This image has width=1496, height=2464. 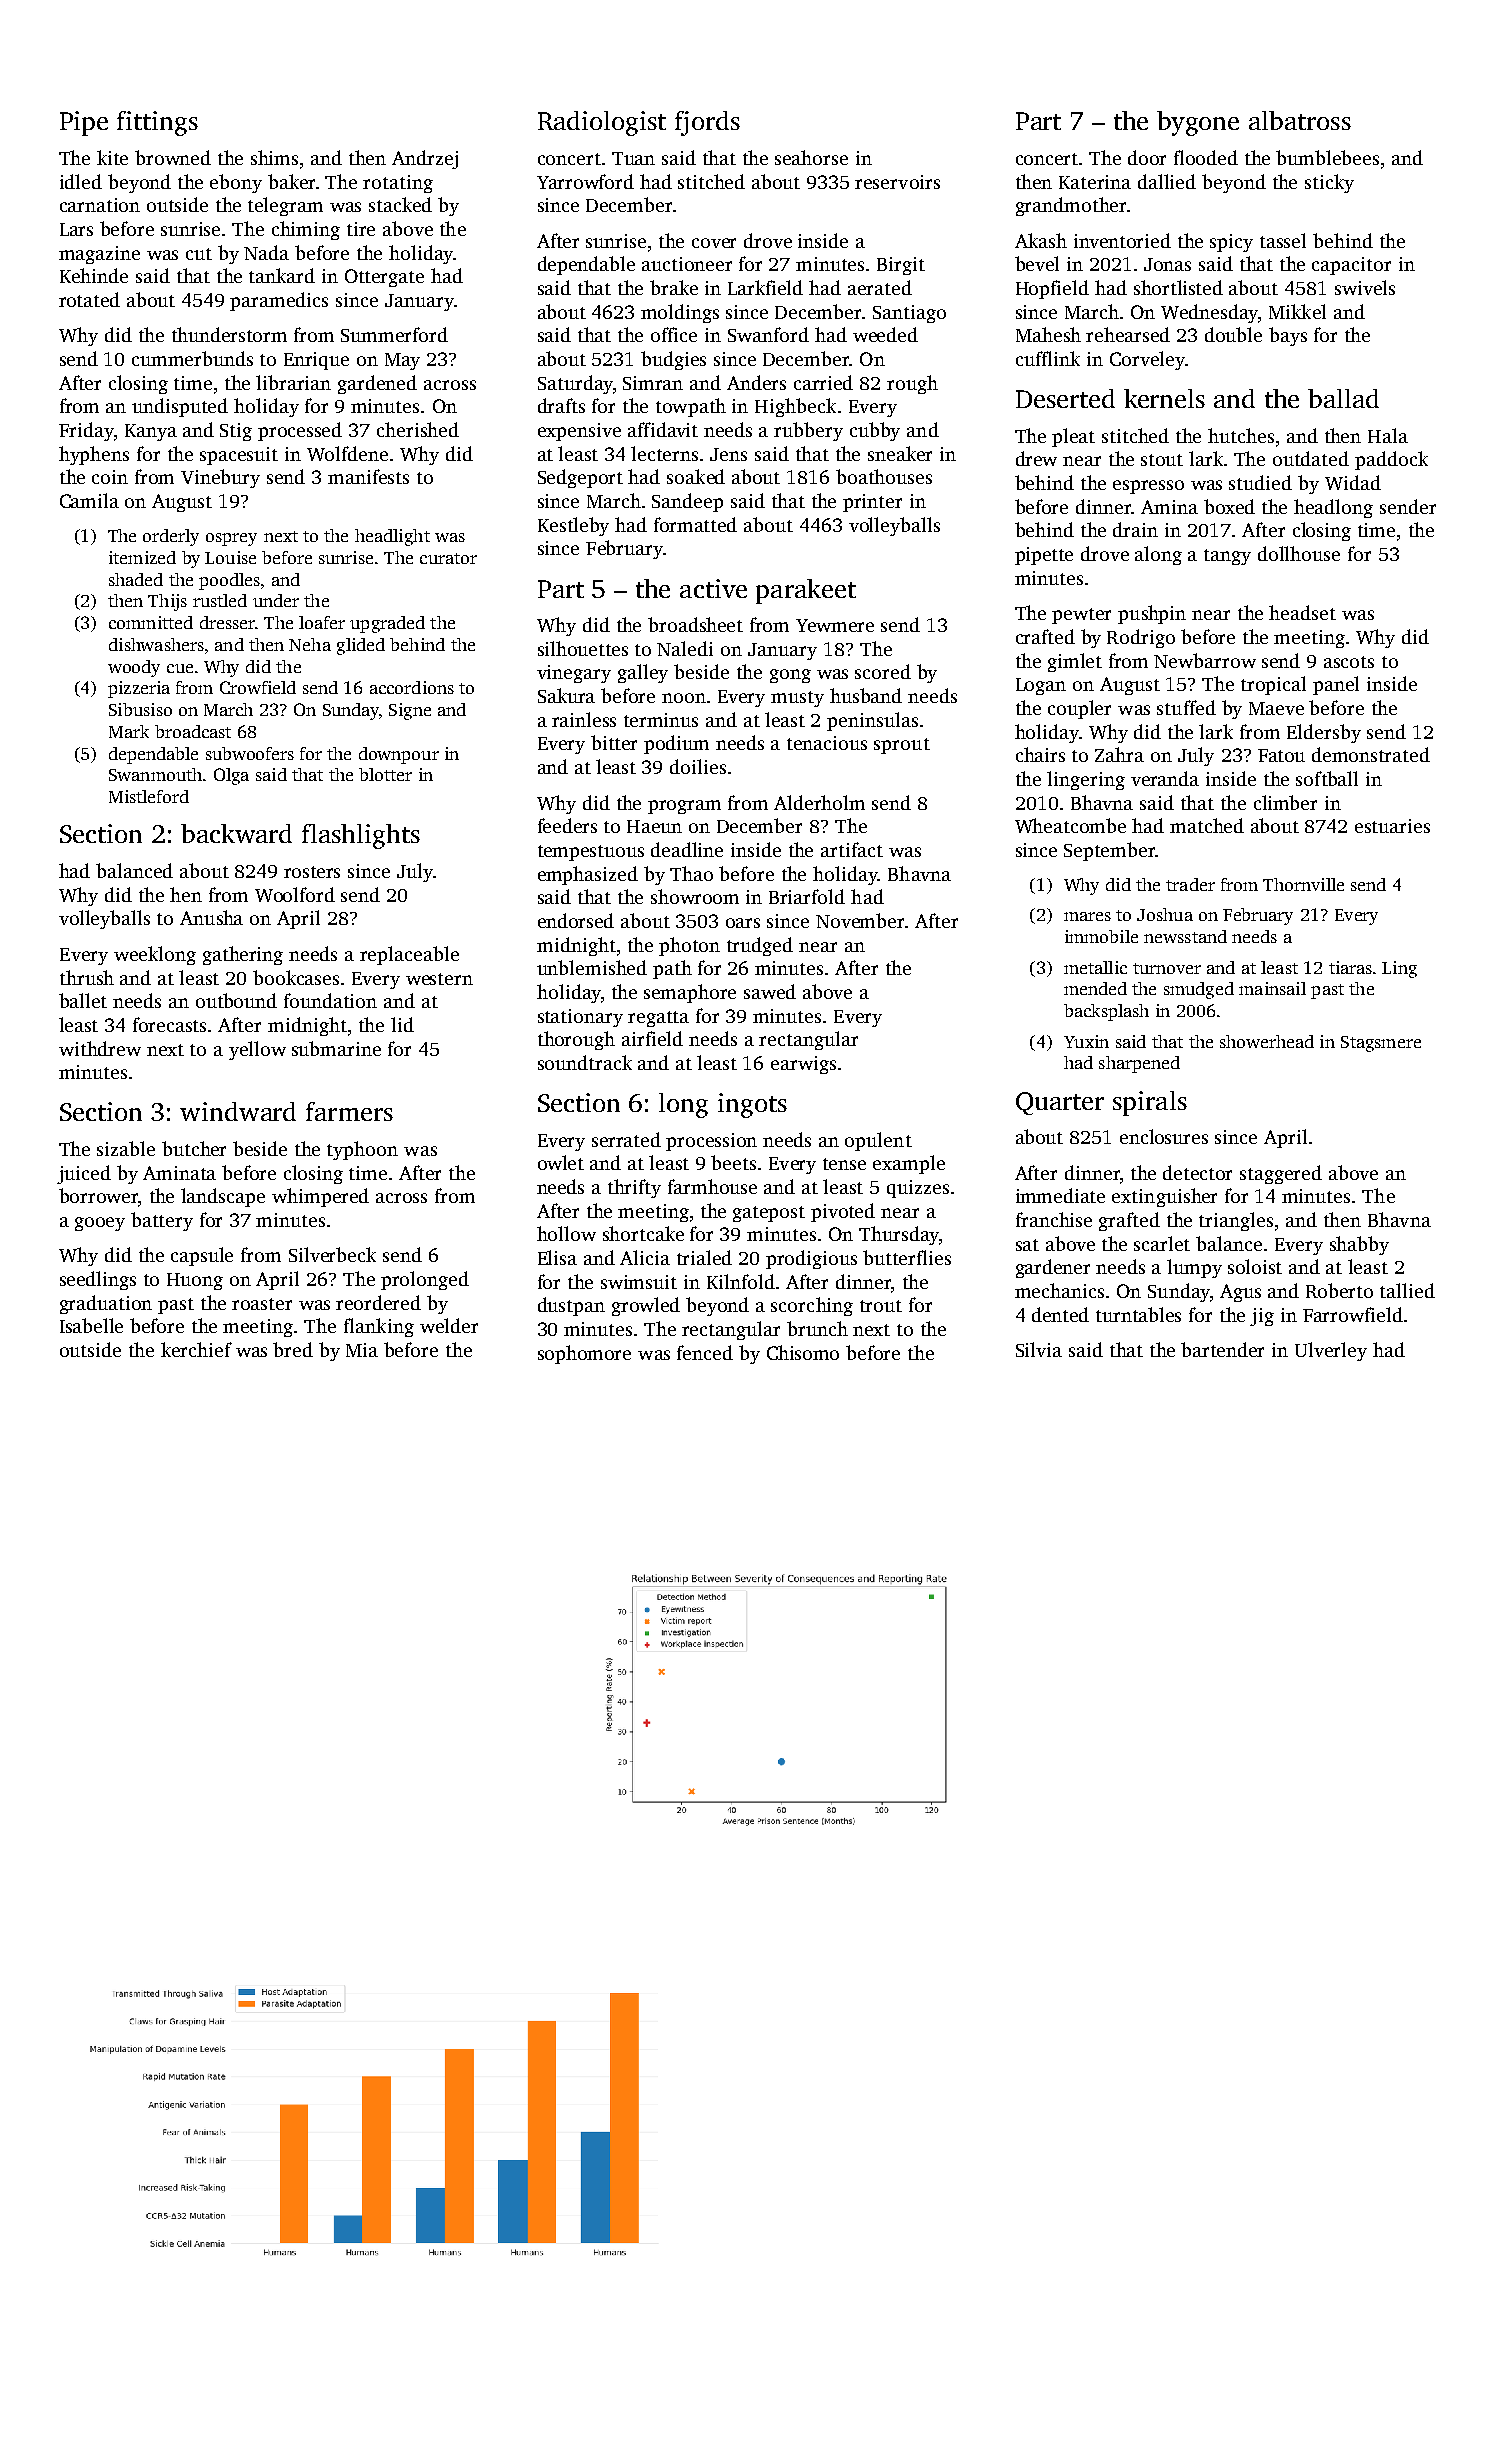 What do you see at coordinates (881, 1306) in the image?
I see `trout` at bounding box center [881, 1306].
